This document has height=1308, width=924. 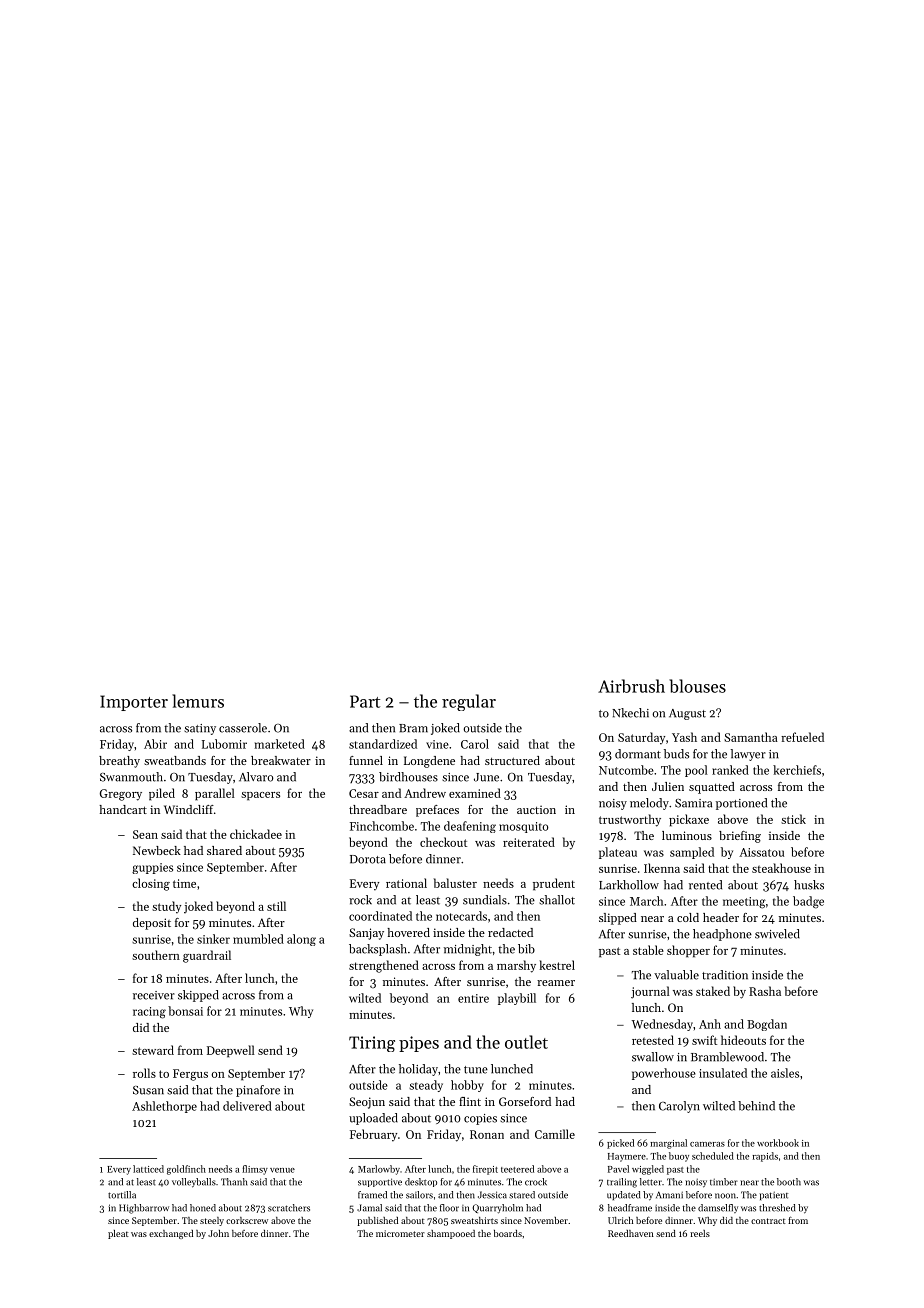 I want to click on blouses, so click(x=697, y=686).
